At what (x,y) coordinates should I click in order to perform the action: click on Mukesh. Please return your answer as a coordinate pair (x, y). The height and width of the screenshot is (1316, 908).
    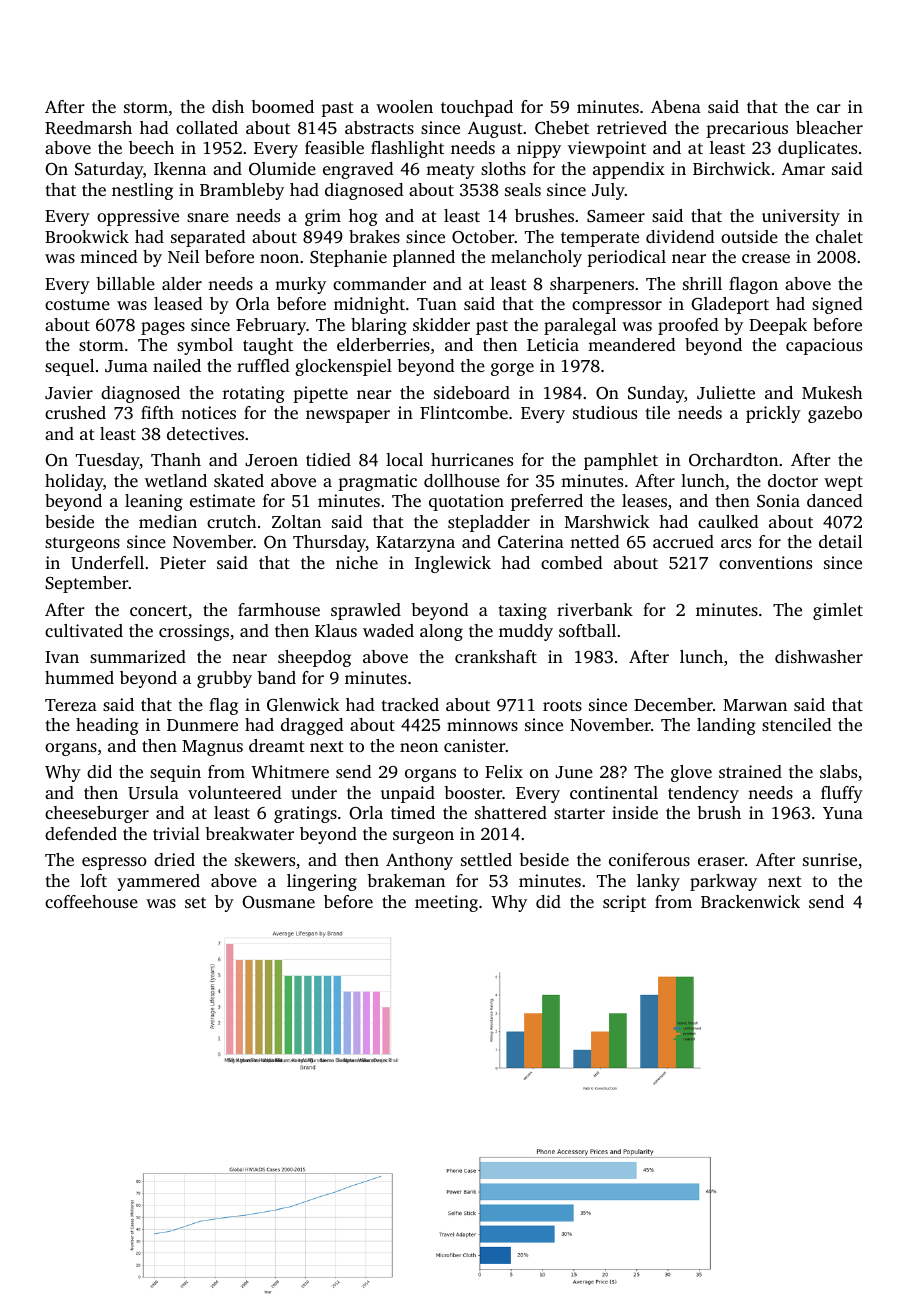
    Looking at the image, I should click on (832, 392).
